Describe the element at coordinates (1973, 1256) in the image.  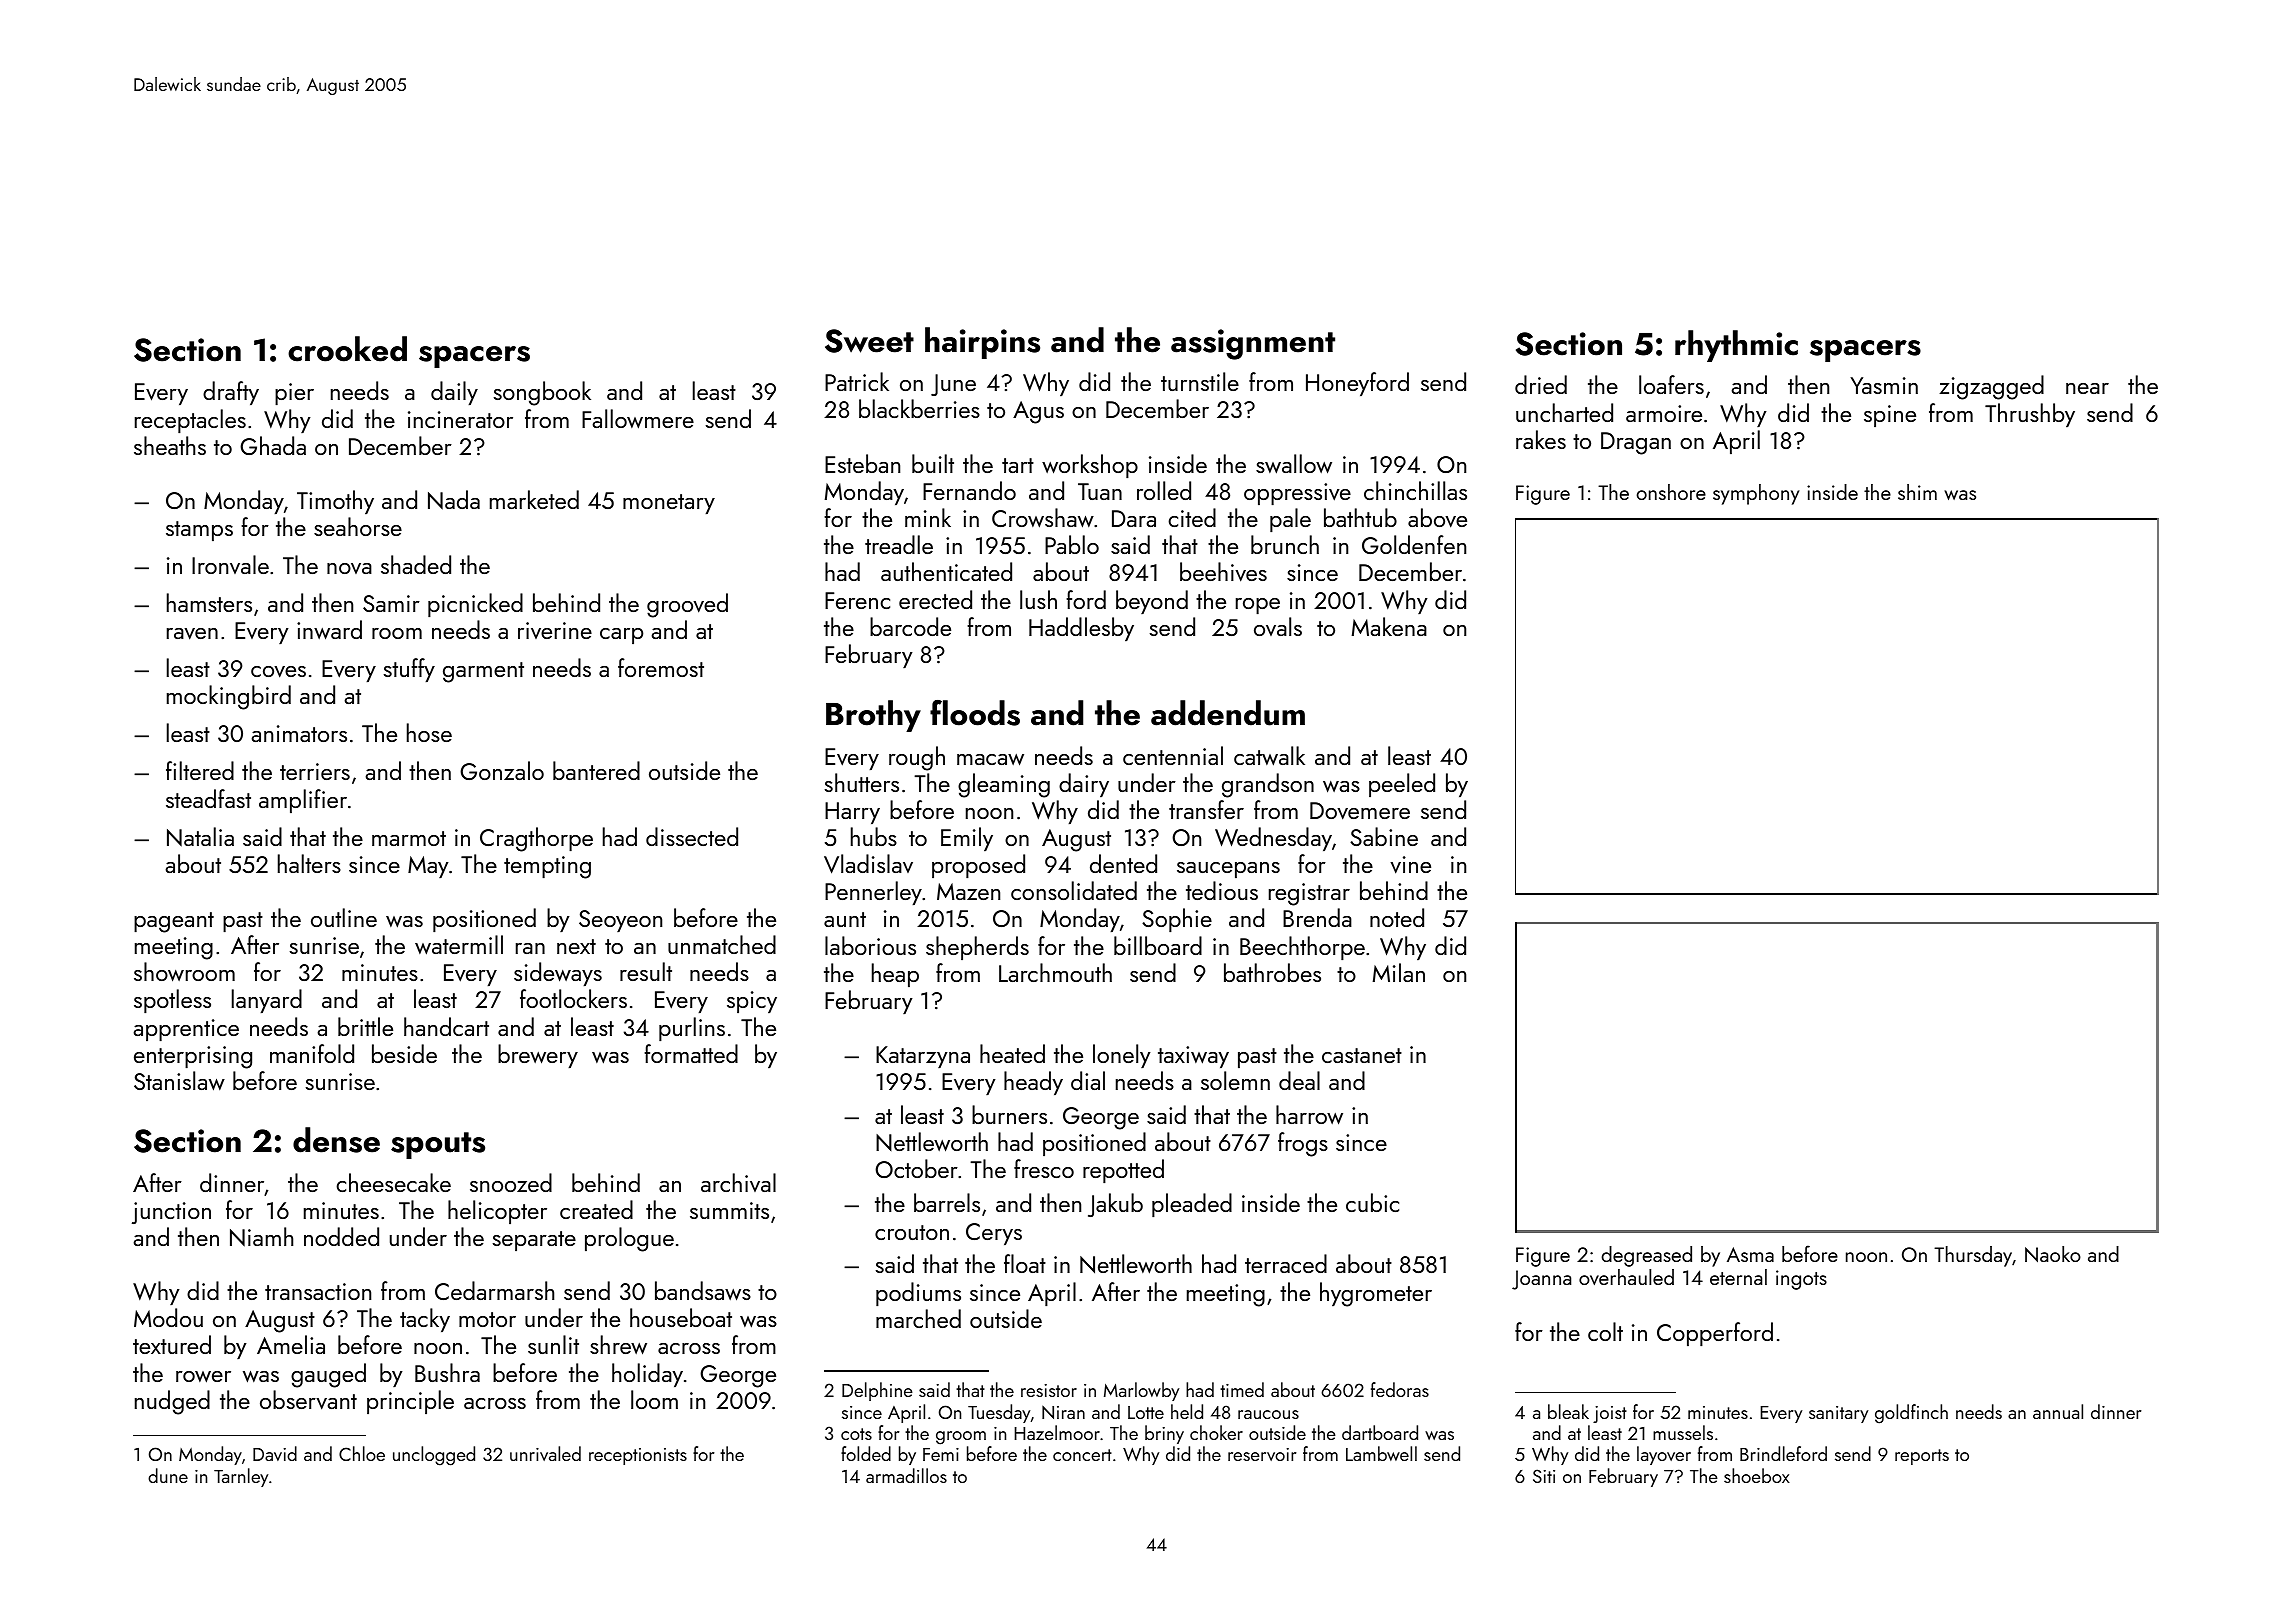
I see `Thursday` at that location.
